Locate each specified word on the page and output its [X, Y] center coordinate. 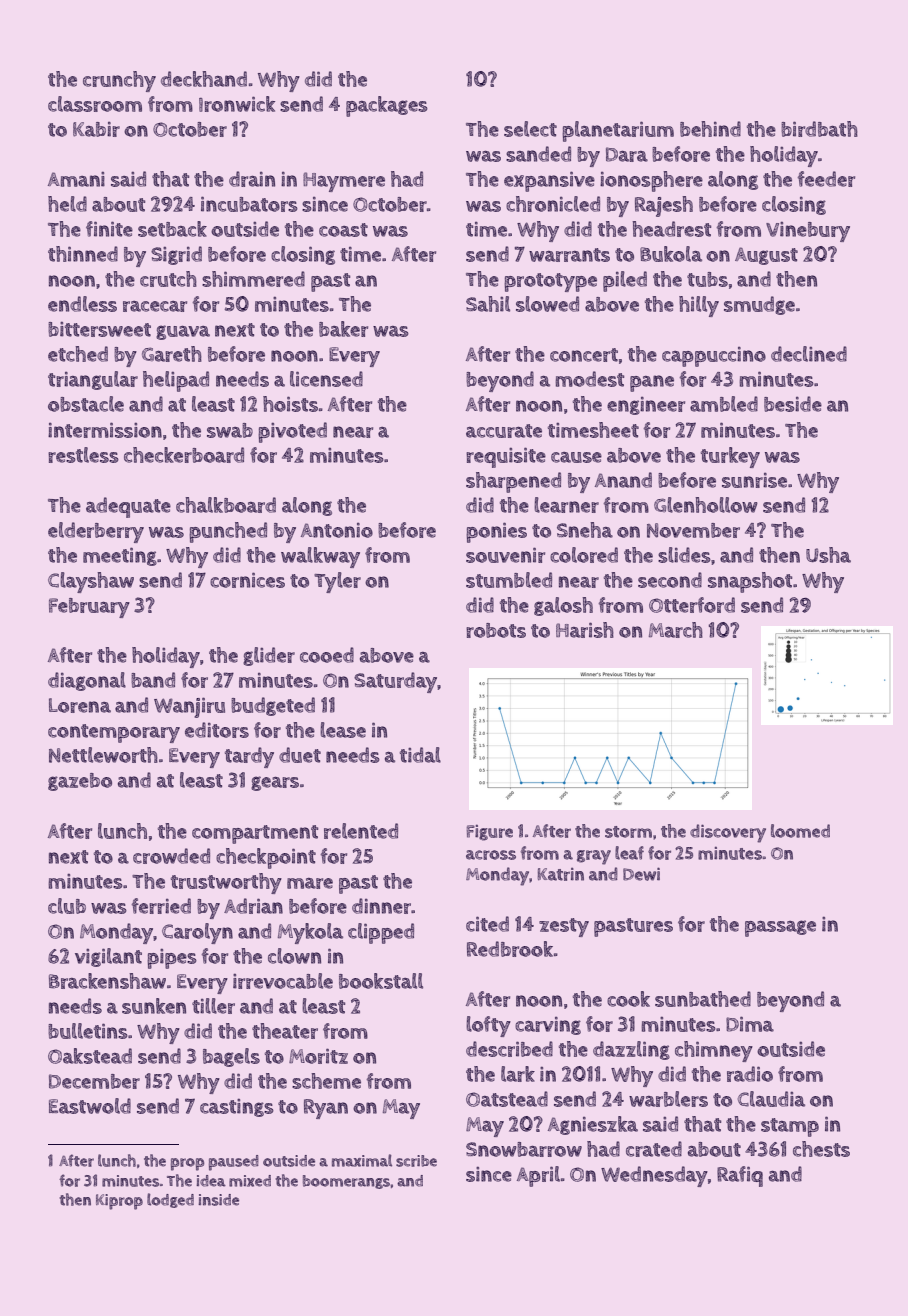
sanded [538, 154]
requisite [506, 458]
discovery [728, 833]
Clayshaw [91, 582]
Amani [76, 179]
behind [710, 129]
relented [361, 831]
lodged [170, 1200]
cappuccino [714, 357]
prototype [550, 282]
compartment [255, 834]
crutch [168, 279]
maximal [362, 1160]
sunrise [754, 480]
